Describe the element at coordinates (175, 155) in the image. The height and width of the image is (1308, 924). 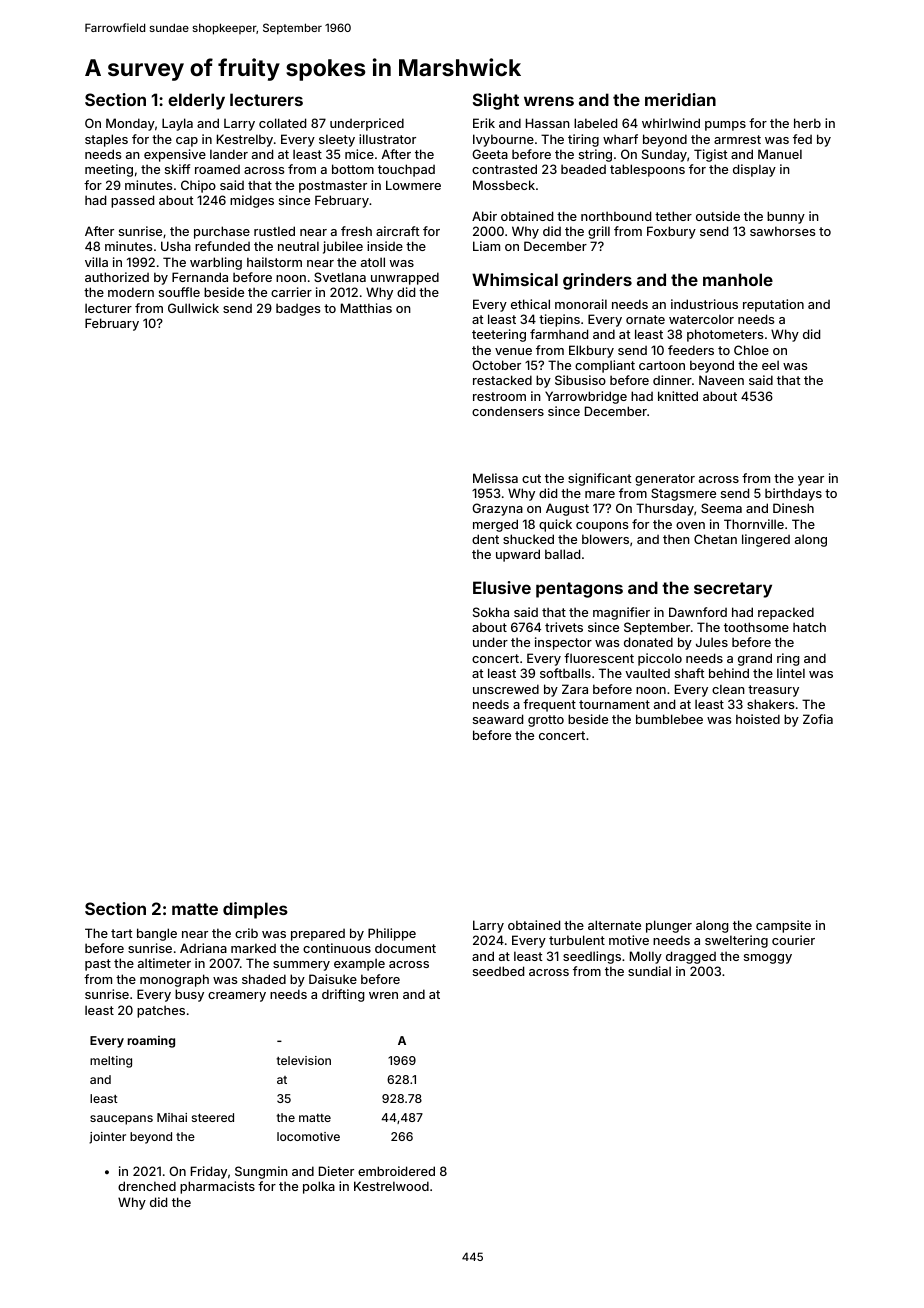
I see `expensive` at that location.
